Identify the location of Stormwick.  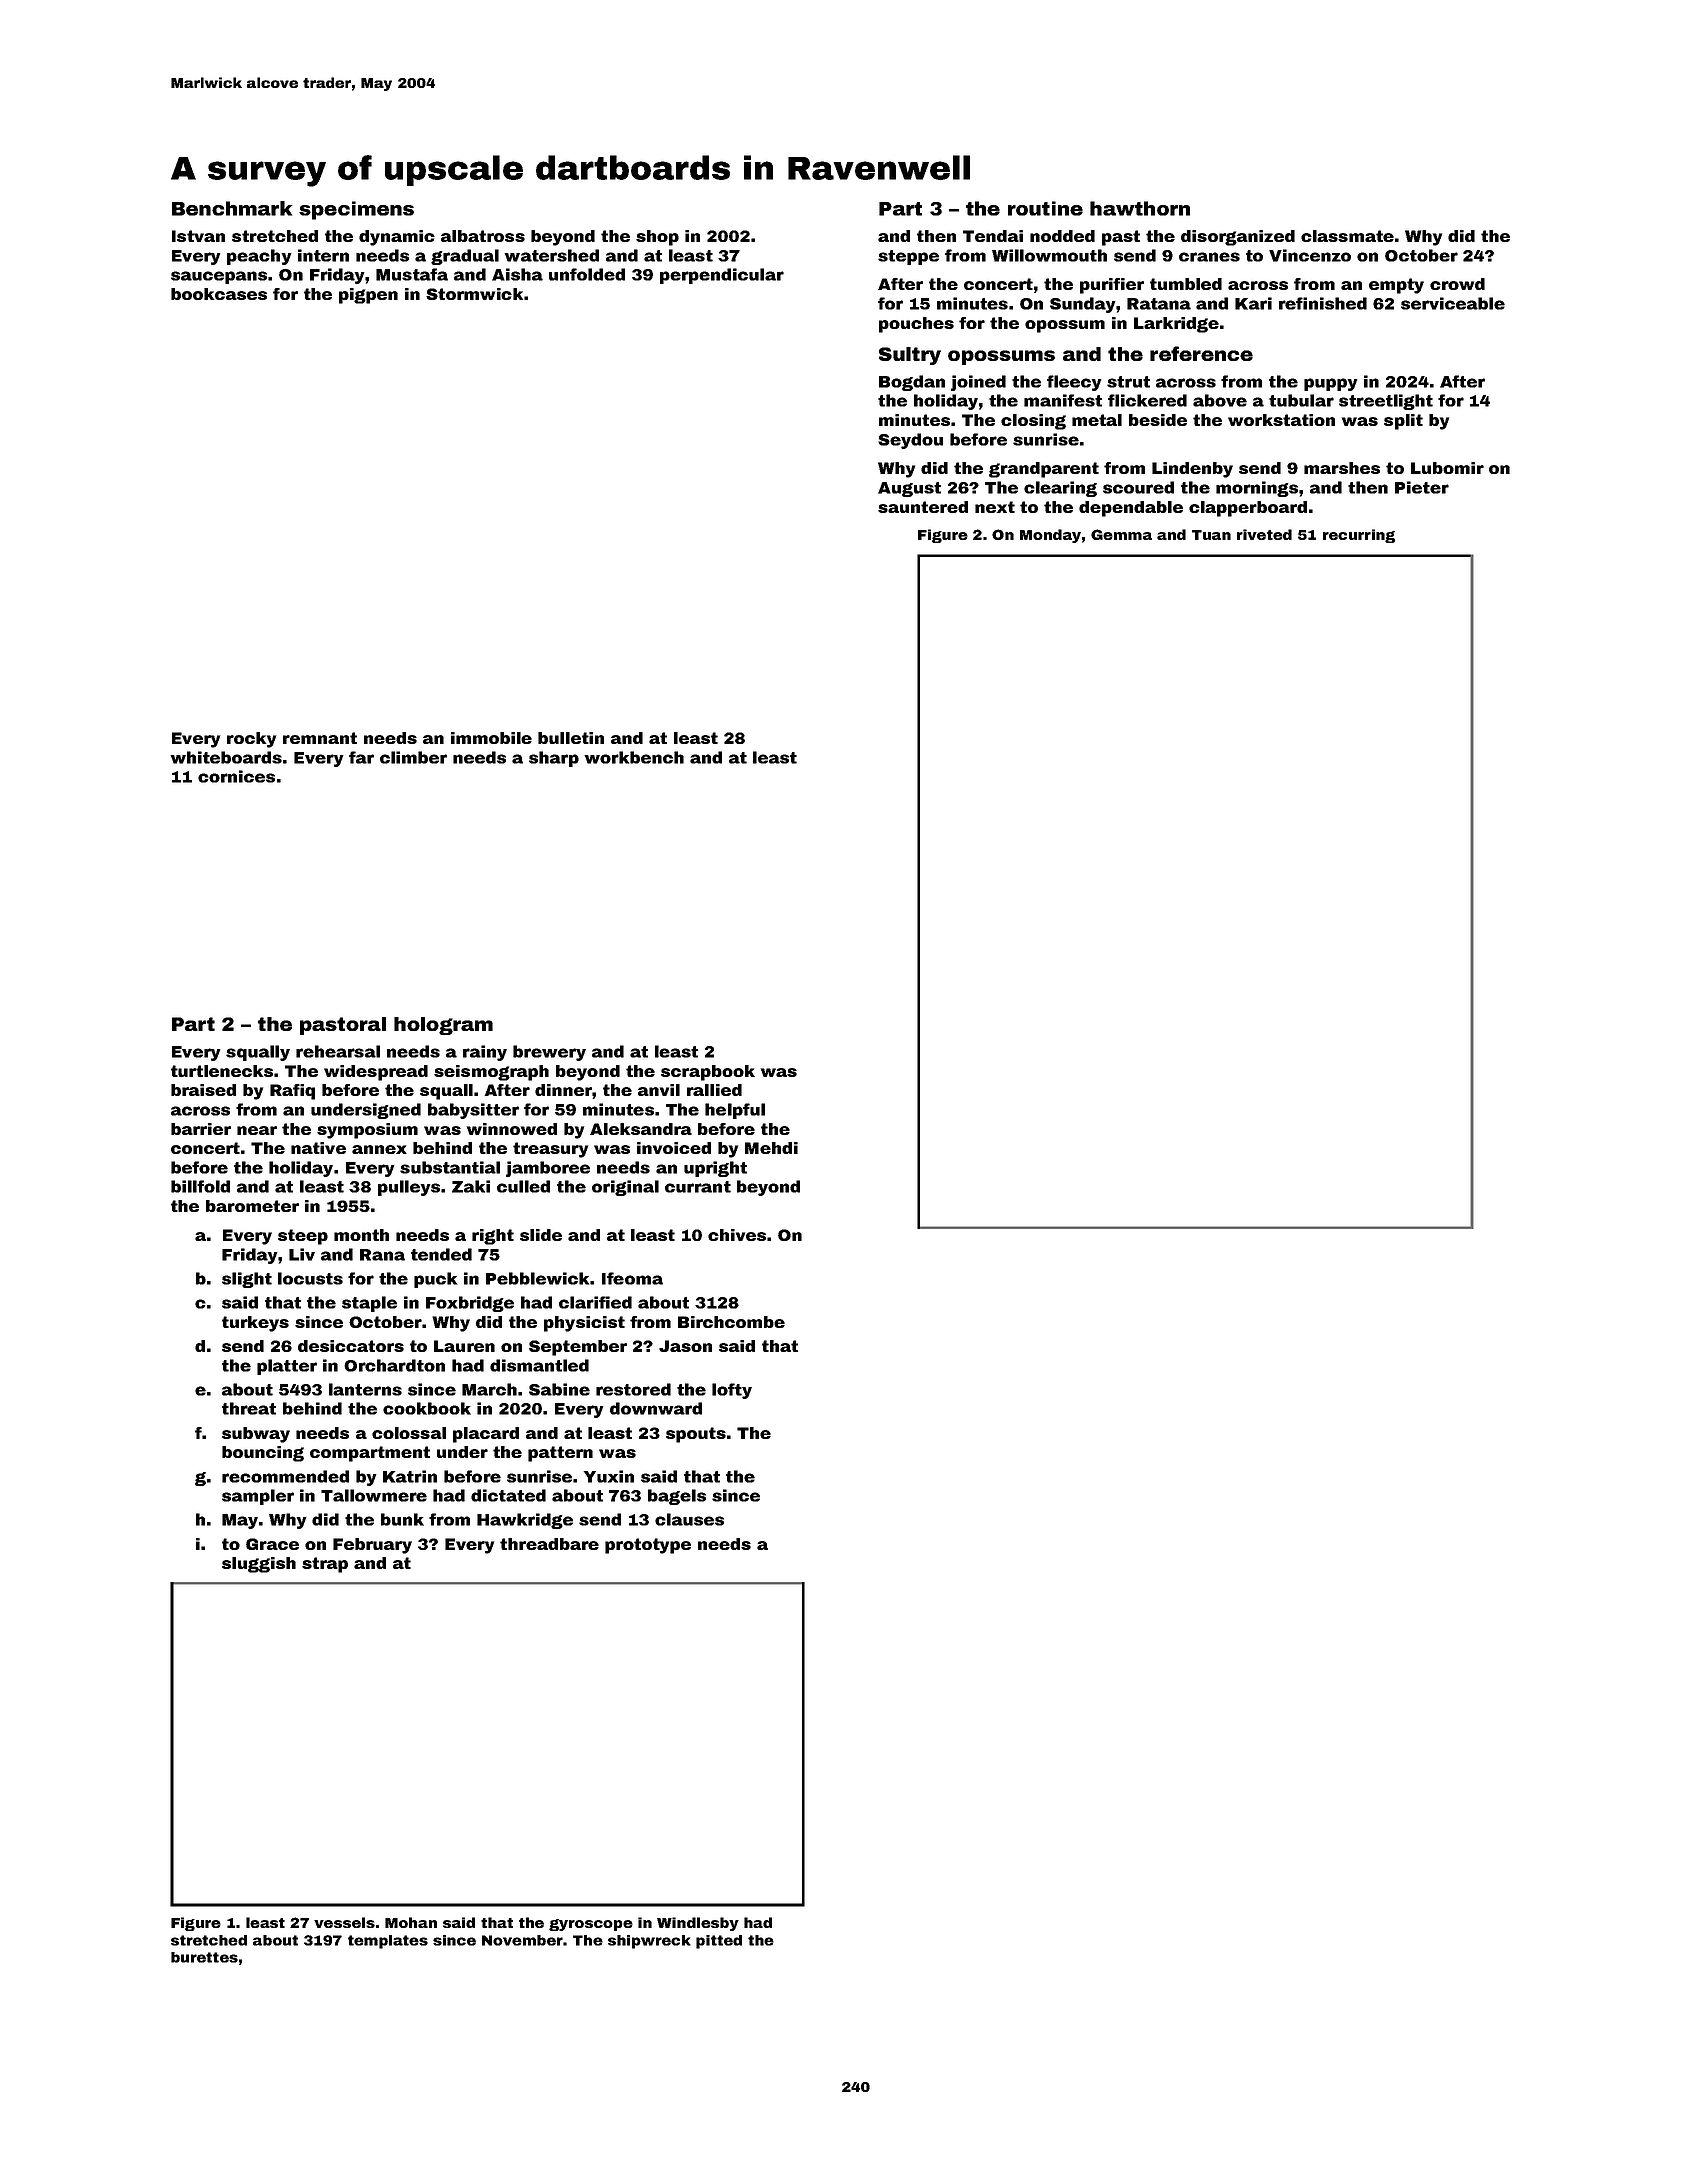
(474, 294).
